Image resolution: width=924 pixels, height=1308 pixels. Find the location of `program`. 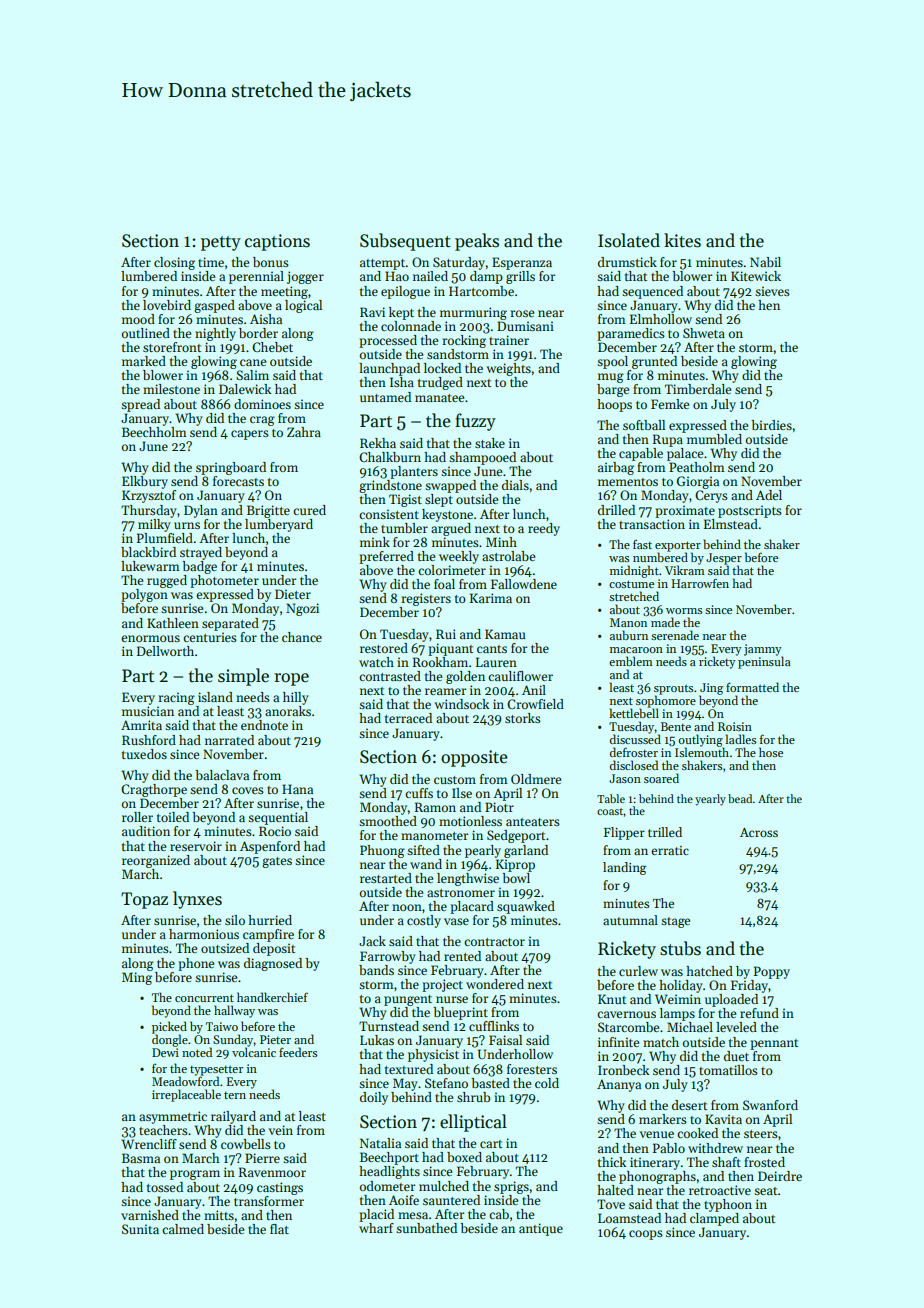

program is located at coordinates (195, 1175).
